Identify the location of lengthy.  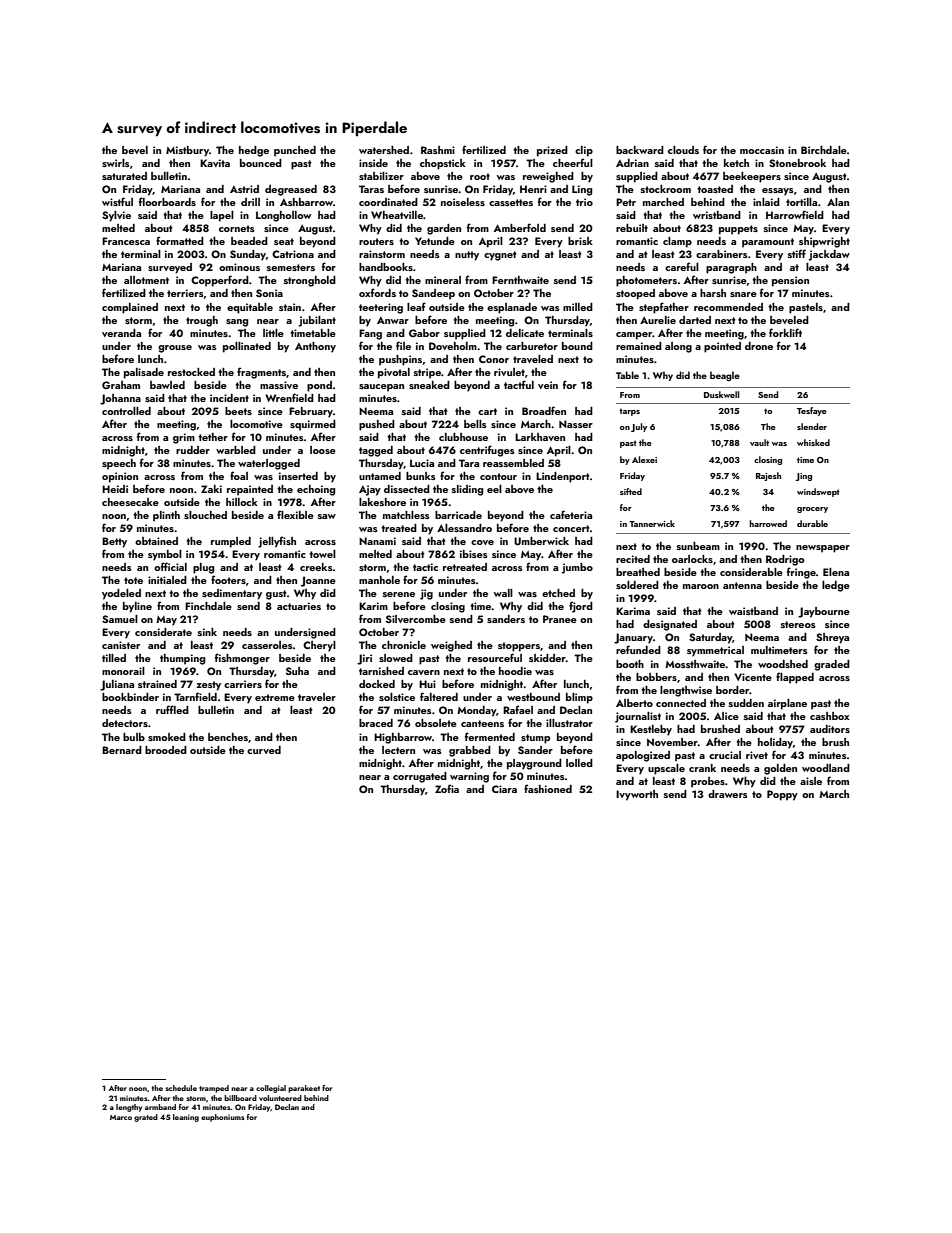
(129, 1108).
